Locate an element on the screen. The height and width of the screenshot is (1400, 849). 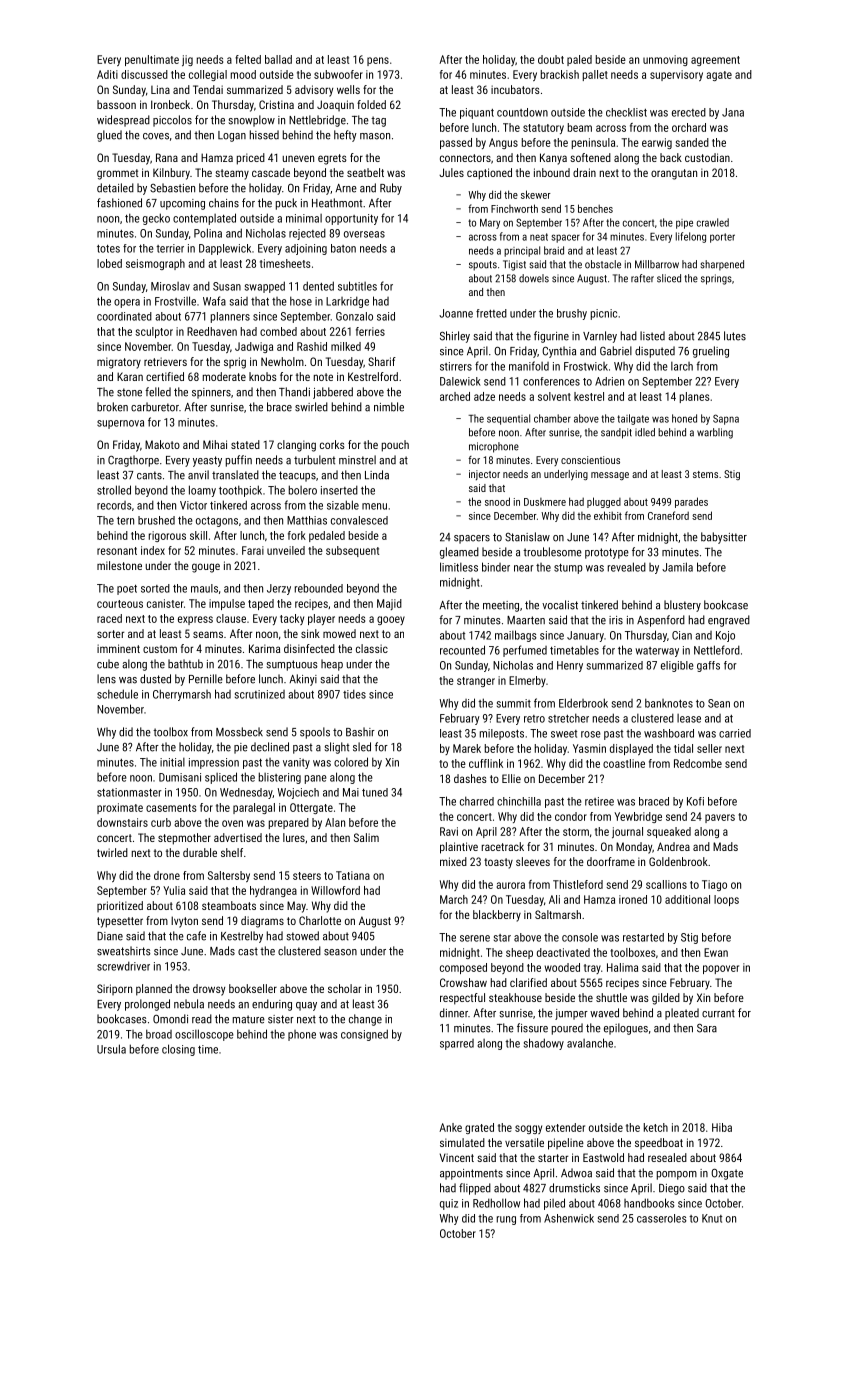
rung is located at coordinates (506, 1220).
